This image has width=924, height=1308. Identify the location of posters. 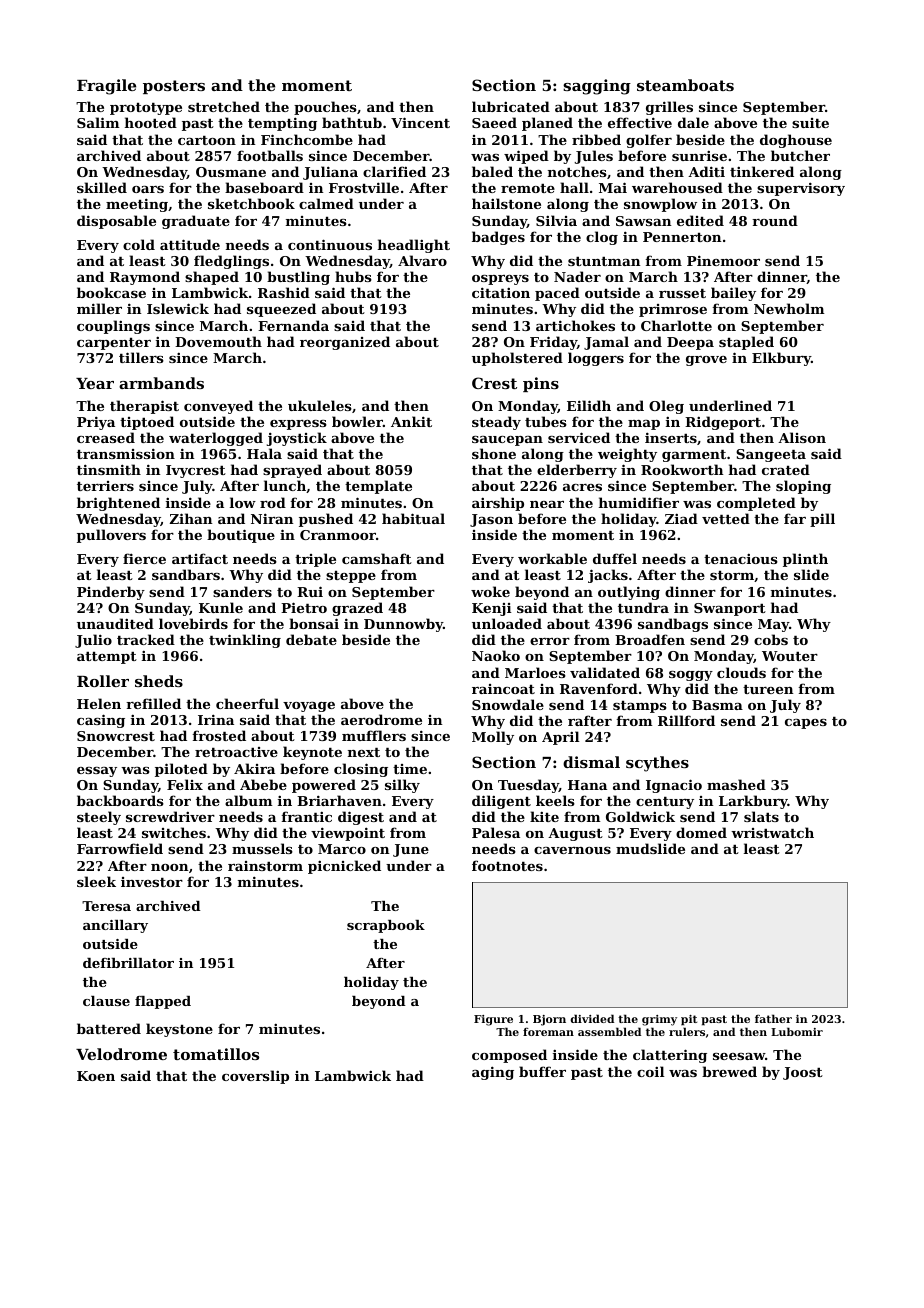
(174, 87).
